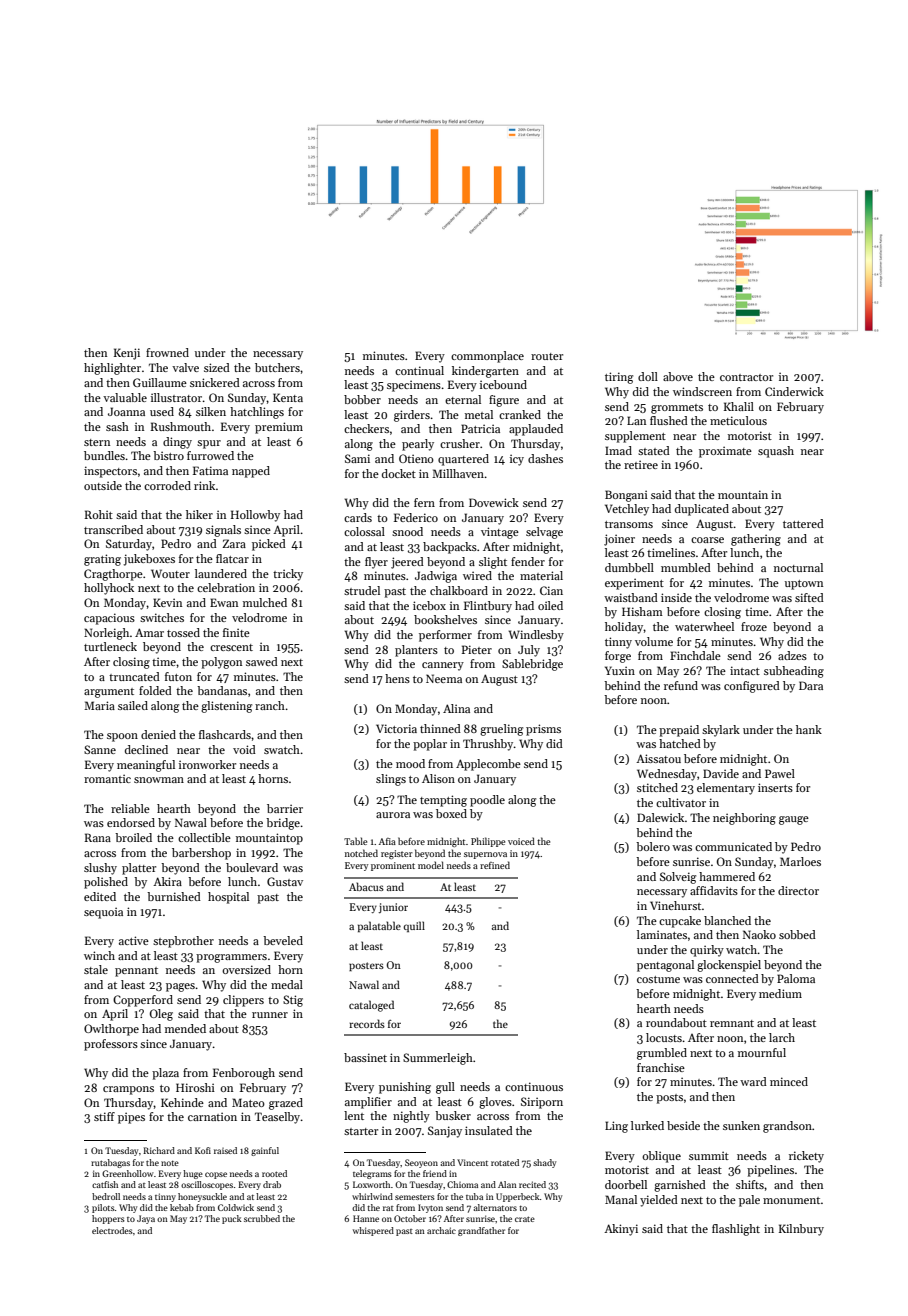 This screenshot has width=908, height=1316. I want to click on bobber, so click(362, 399).
